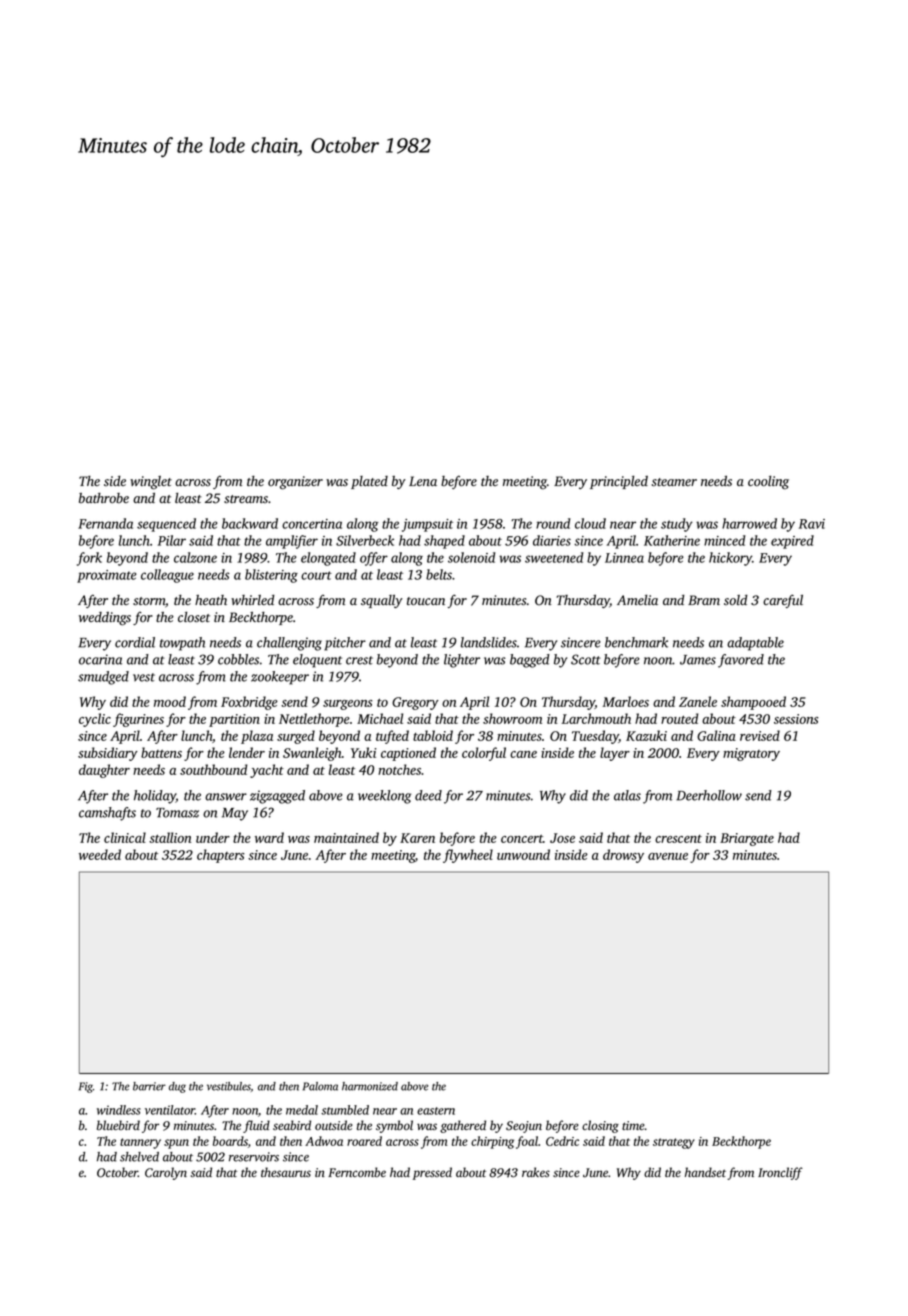 The image size is (908, 1316). I want to click on battens, so click(161, 752).
